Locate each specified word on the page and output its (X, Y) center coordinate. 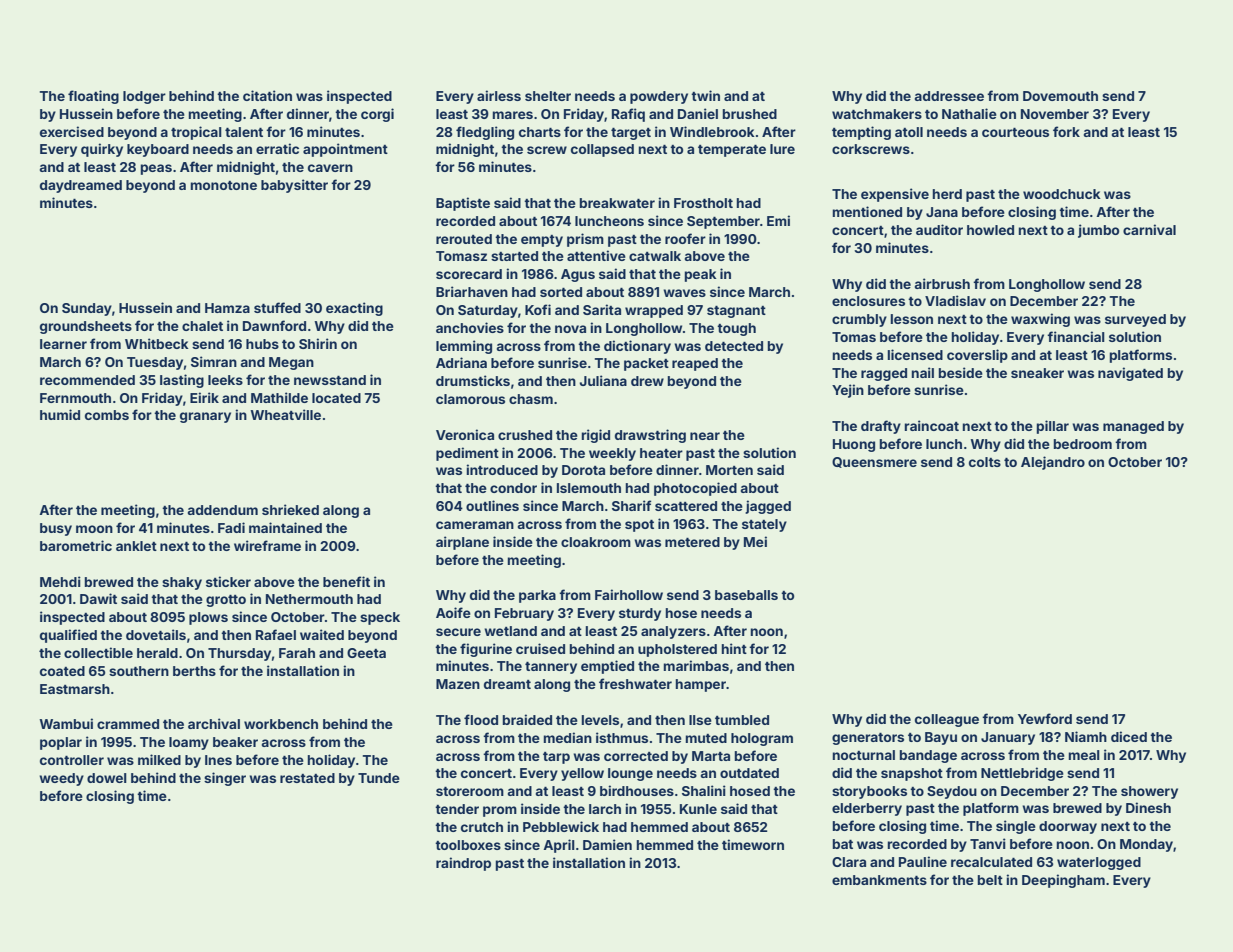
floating (93, 97)
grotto (226, 601)
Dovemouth (1060, 96)
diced (1129, 736)
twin (705, 95)
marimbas (696, 665)
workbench (281, 724)
